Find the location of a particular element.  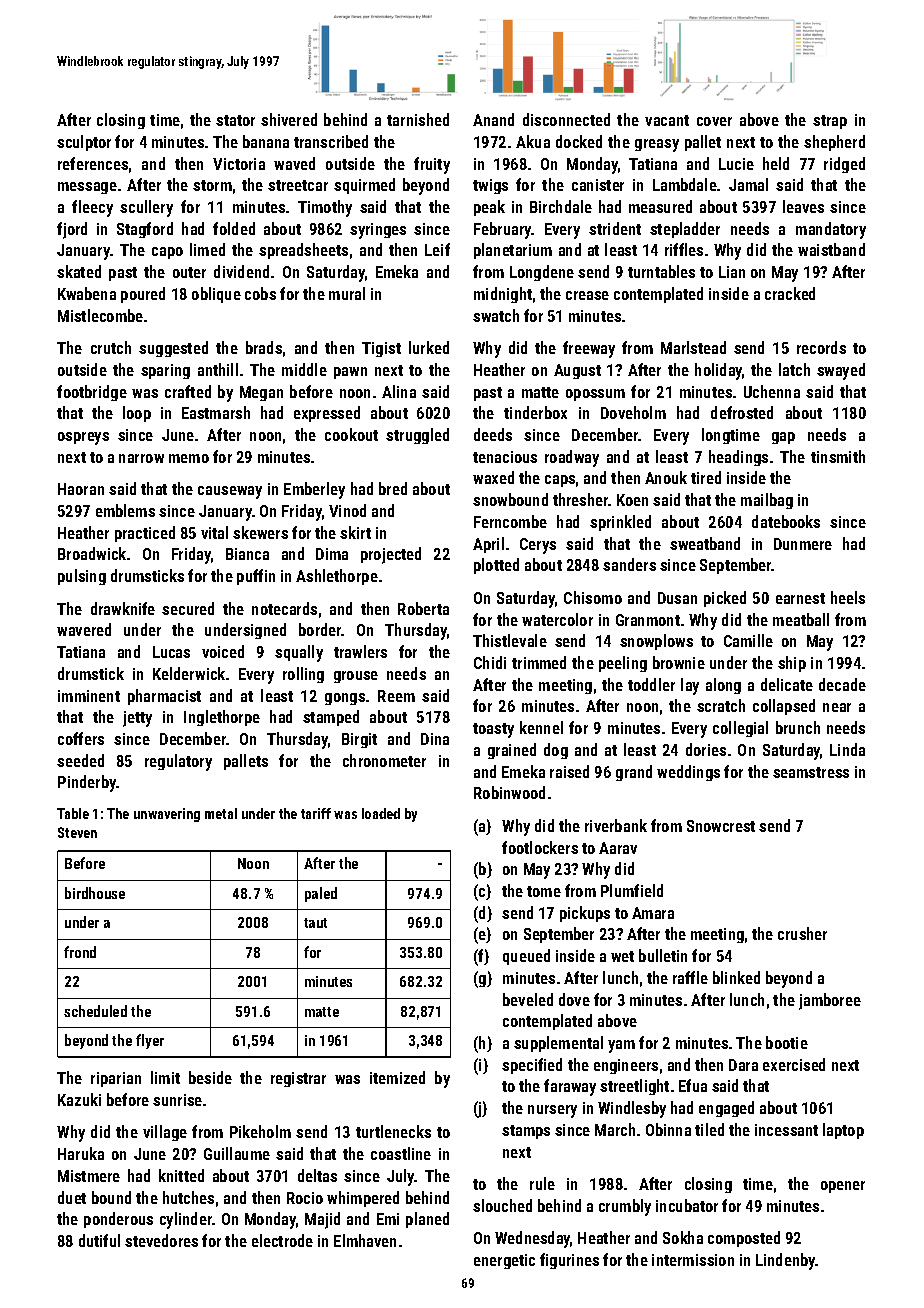

dutiful is located at coordinates (99, 1240).
